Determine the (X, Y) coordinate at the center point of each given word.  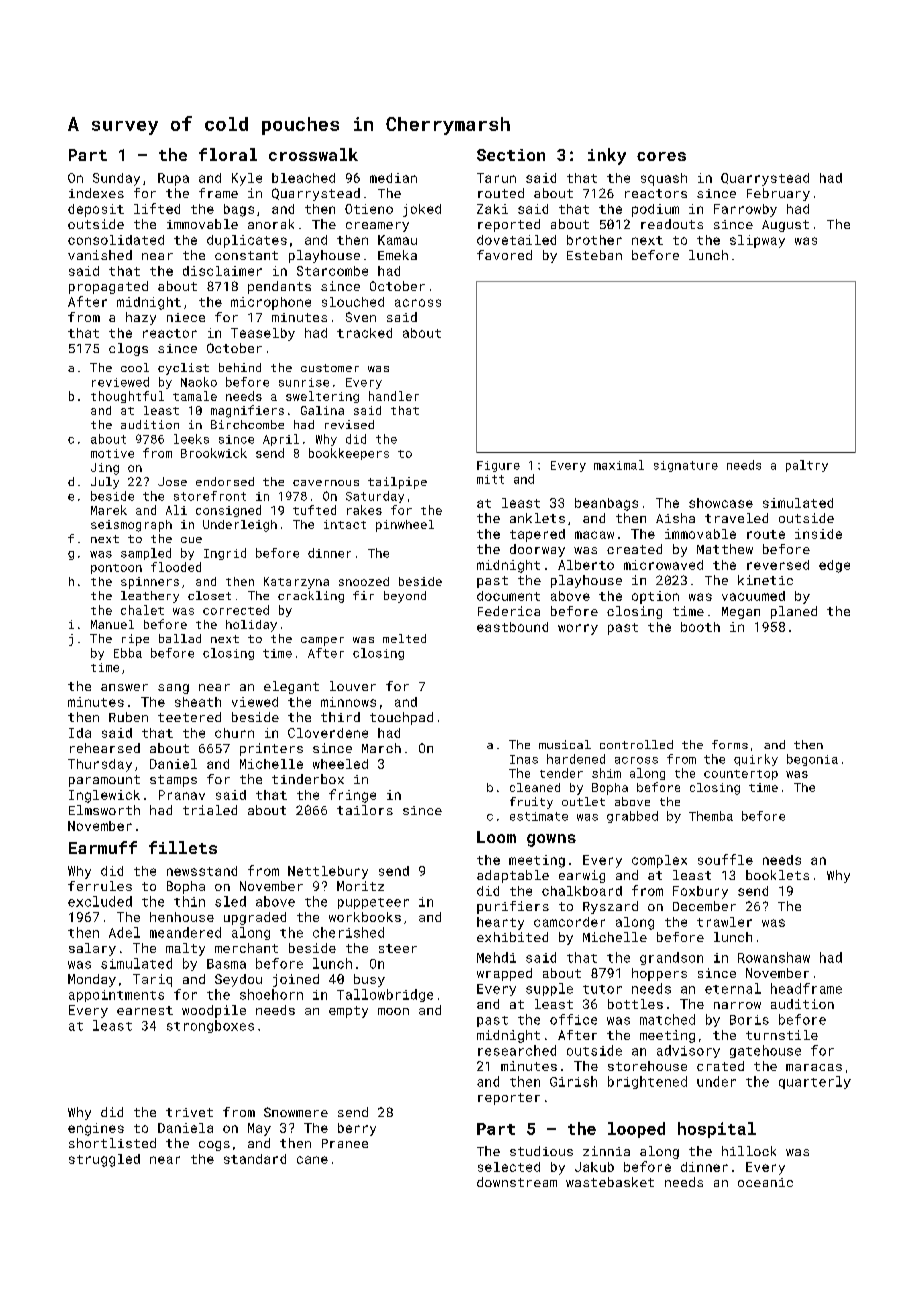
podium (655, 210)
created (634, 549)
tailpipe (397, 483)
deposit (96, 210)
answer (124, 687)
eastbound (512, 627)
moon (393, 1011)
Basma (226, 964)
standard (255, 1159)
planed (794, 612)
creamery (377, 227)
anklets (537, 518)
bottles (635, 1004)
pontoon (116, 569)
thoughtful (127, 397)
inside (818, 534)
